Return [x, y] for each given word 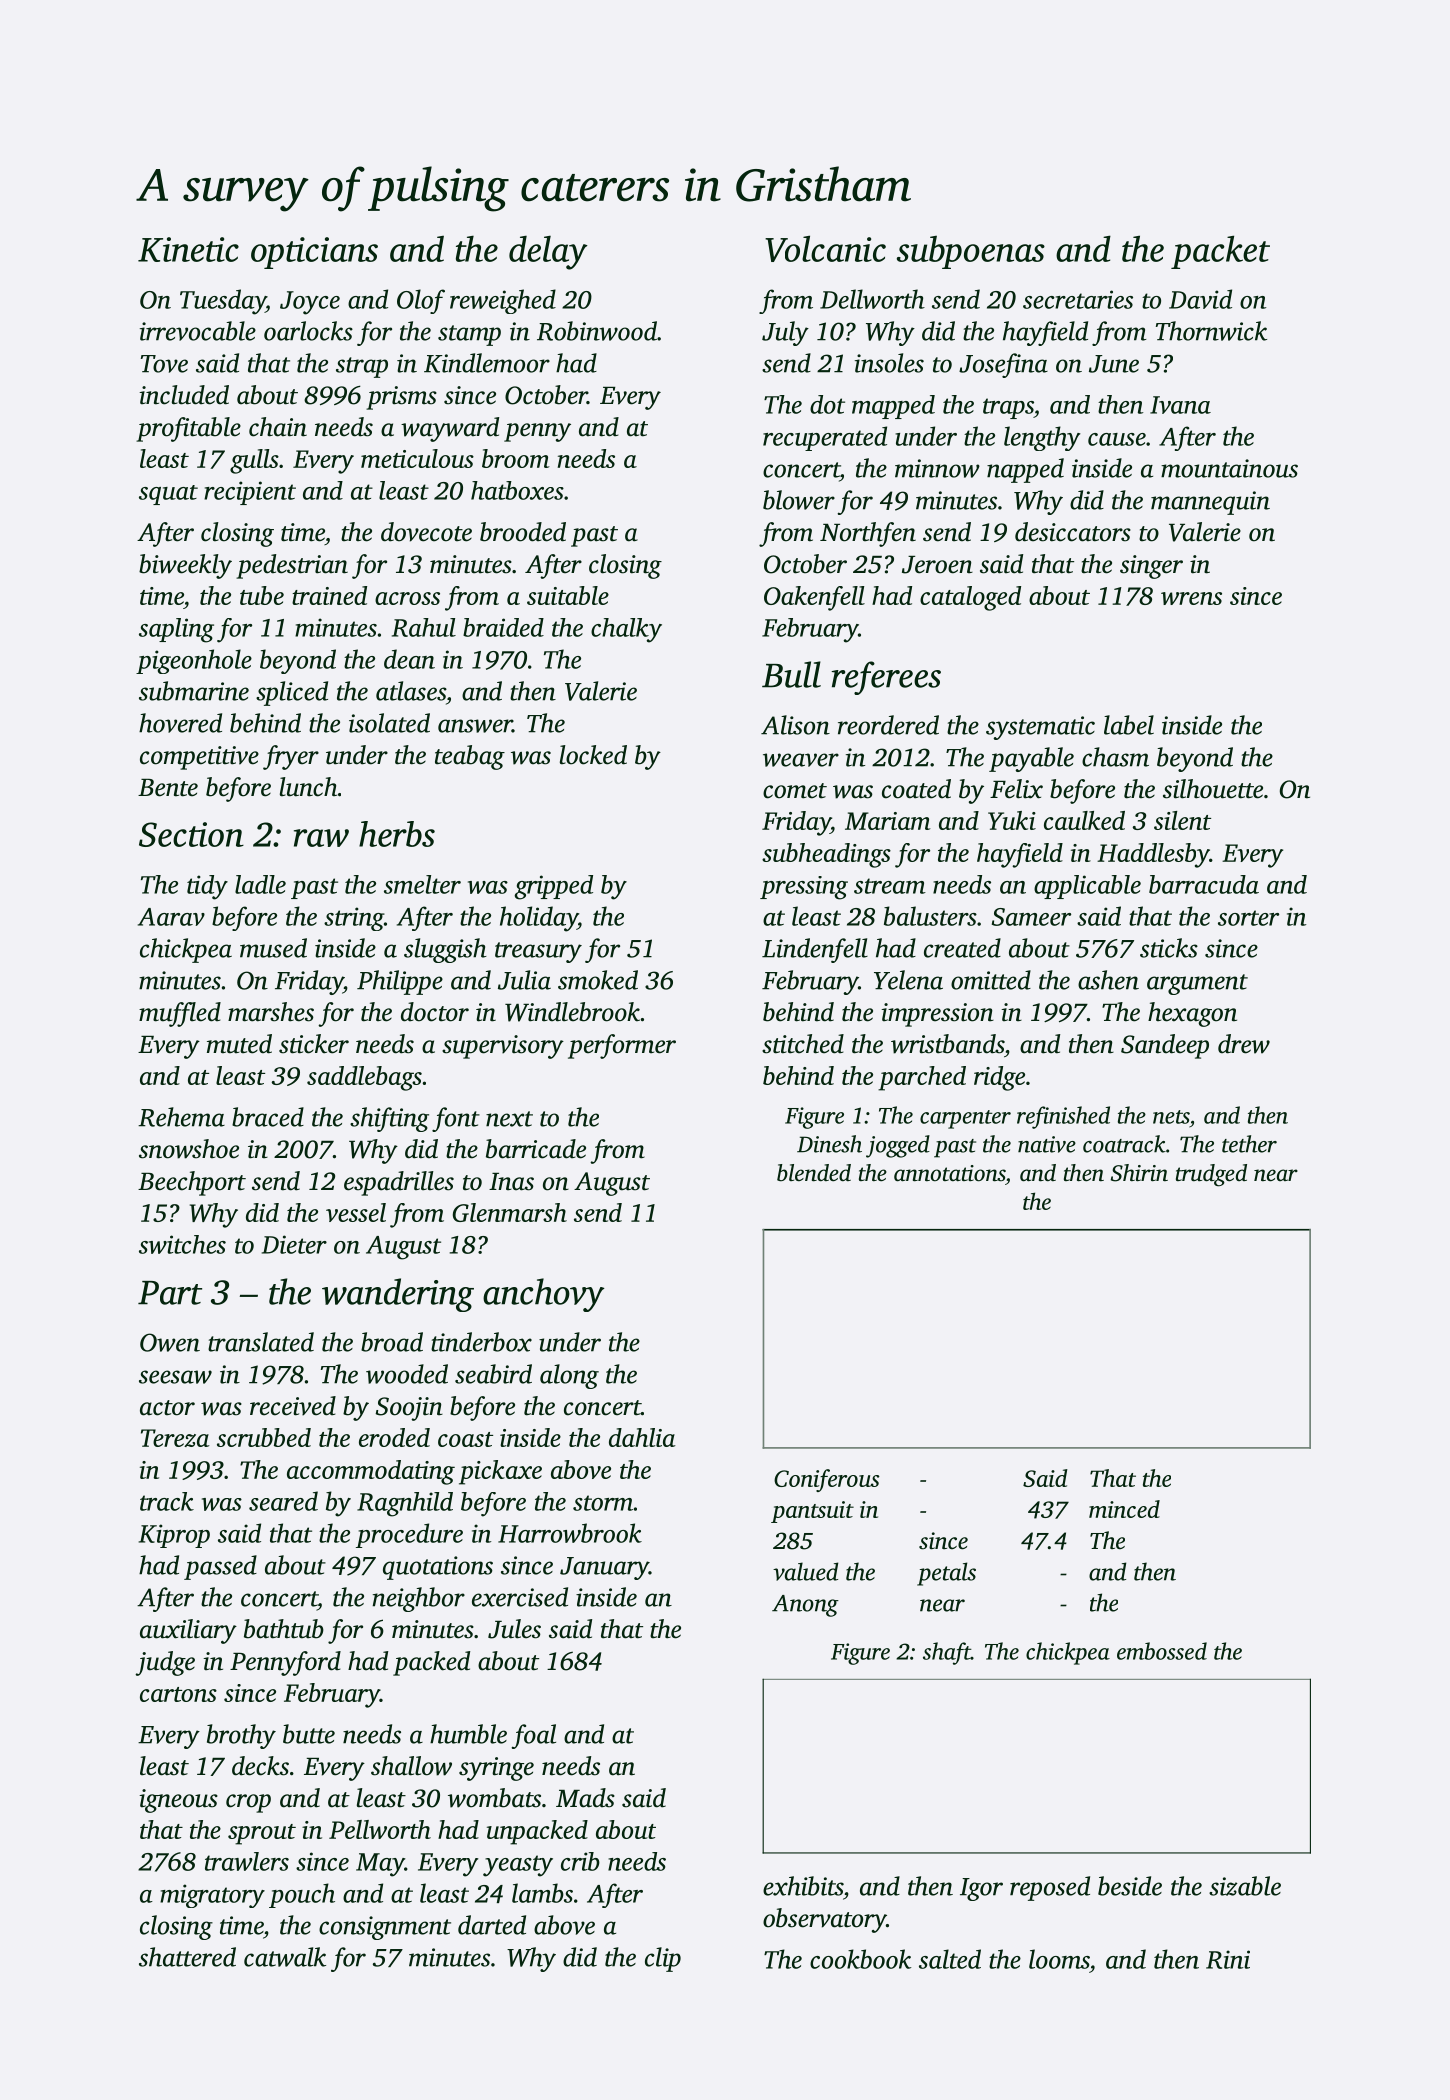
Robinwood [597, 331]
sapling [176, 630]
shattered [187, 1957]
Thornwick [1211, 331]
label [1129, 725]
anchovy [544, 1295]
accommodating [371, 1472]
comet [795, 791]
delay [548, 253]
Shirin [1139, 1173]
